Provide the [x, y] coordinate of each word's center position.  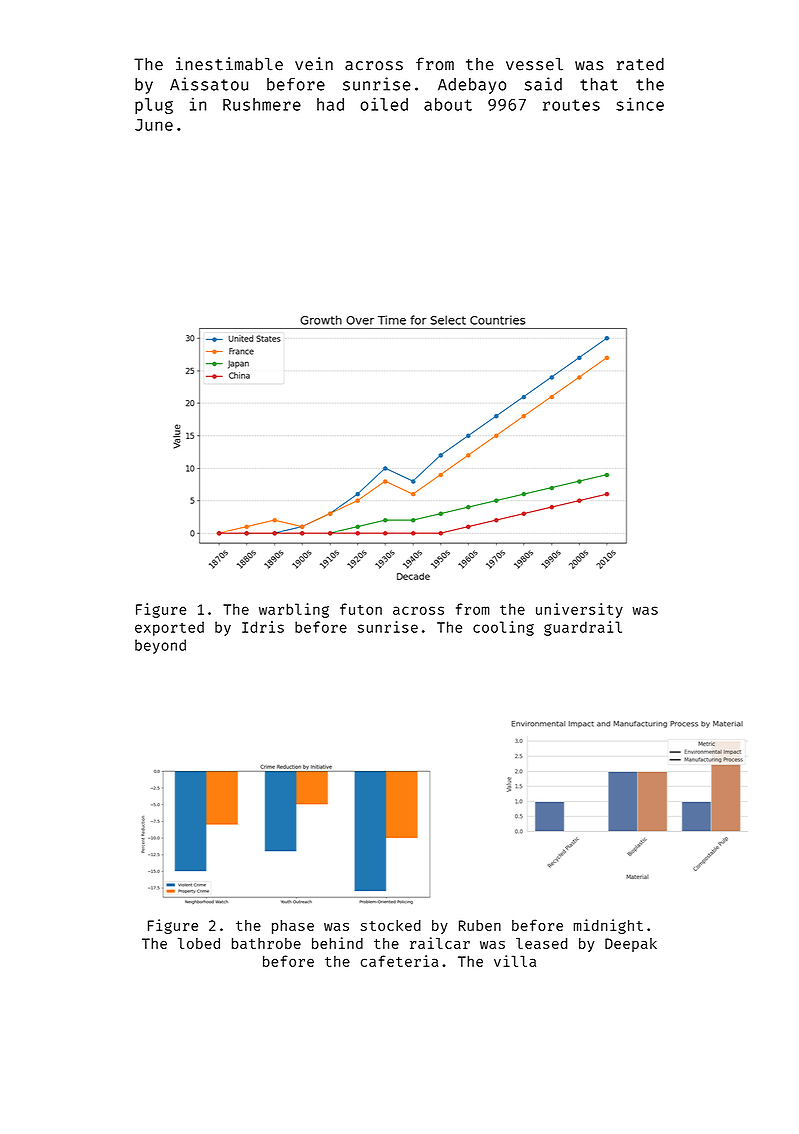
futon [361, 609]
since [640, 104]
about [448, 104]
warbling [294, 610]
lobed [199, 943]
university [579, 610]
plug [154, 106]
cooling [503, 628]
